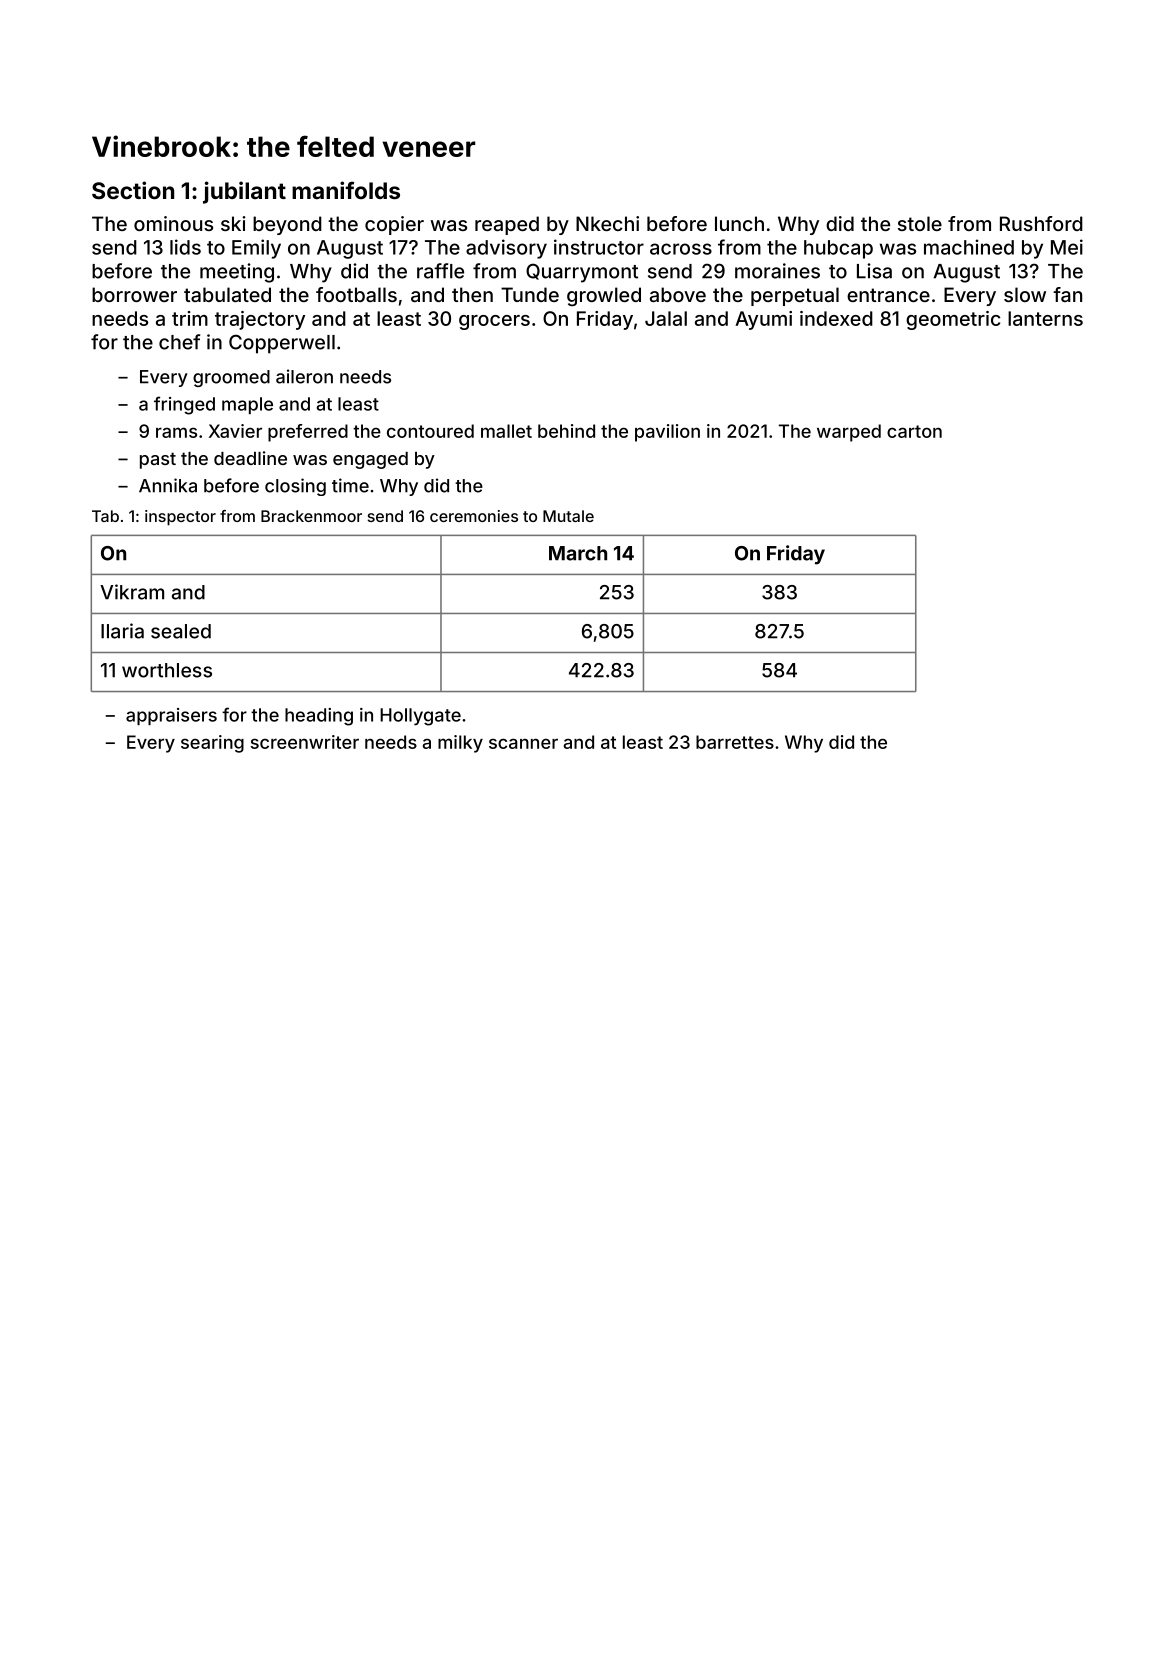 The width and height of the screenshot is (1175, 1661). I want to click on meeting, so click(237, 273).
